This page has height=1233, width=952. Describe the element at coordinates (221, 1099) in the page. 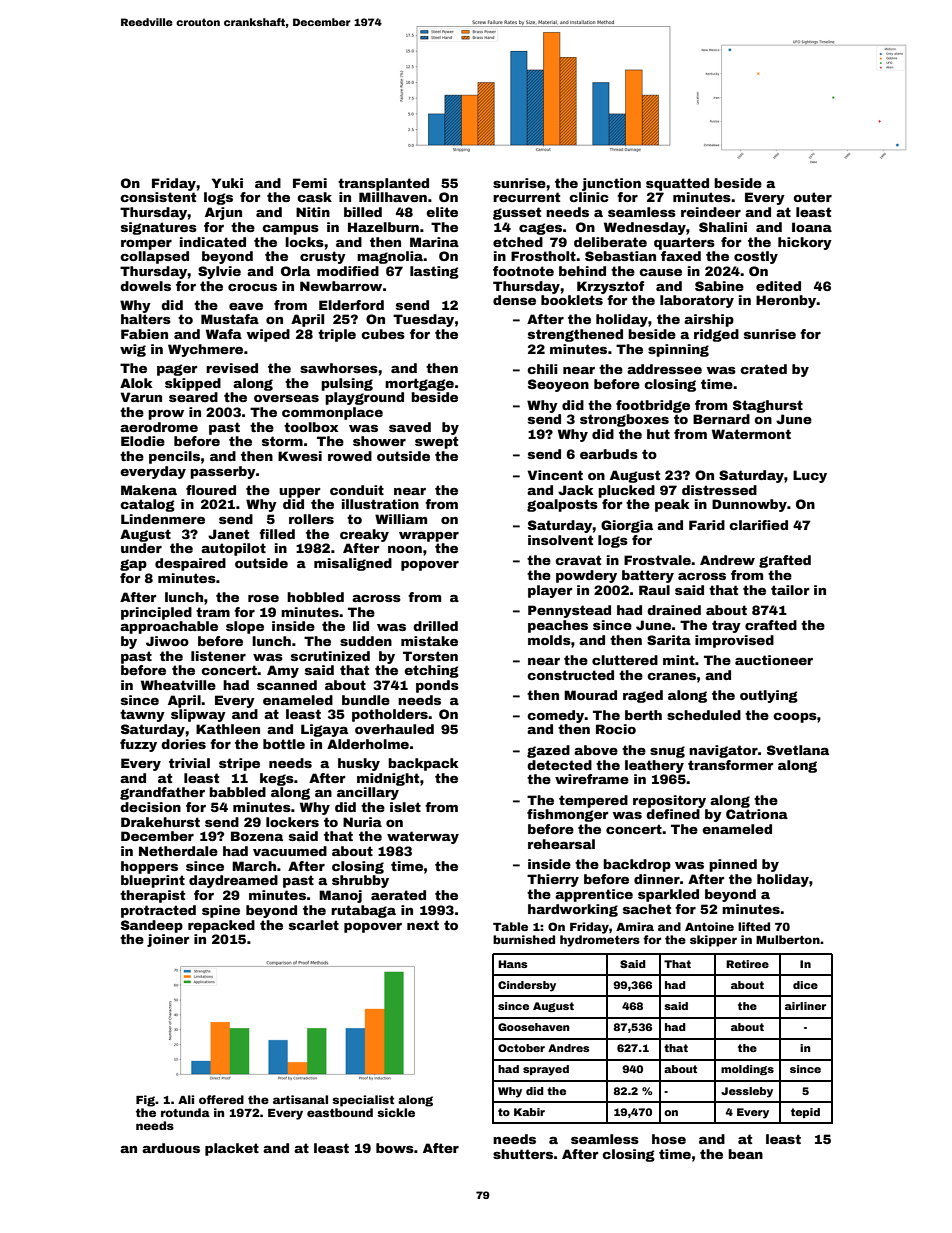

I see `offered` at that location.
